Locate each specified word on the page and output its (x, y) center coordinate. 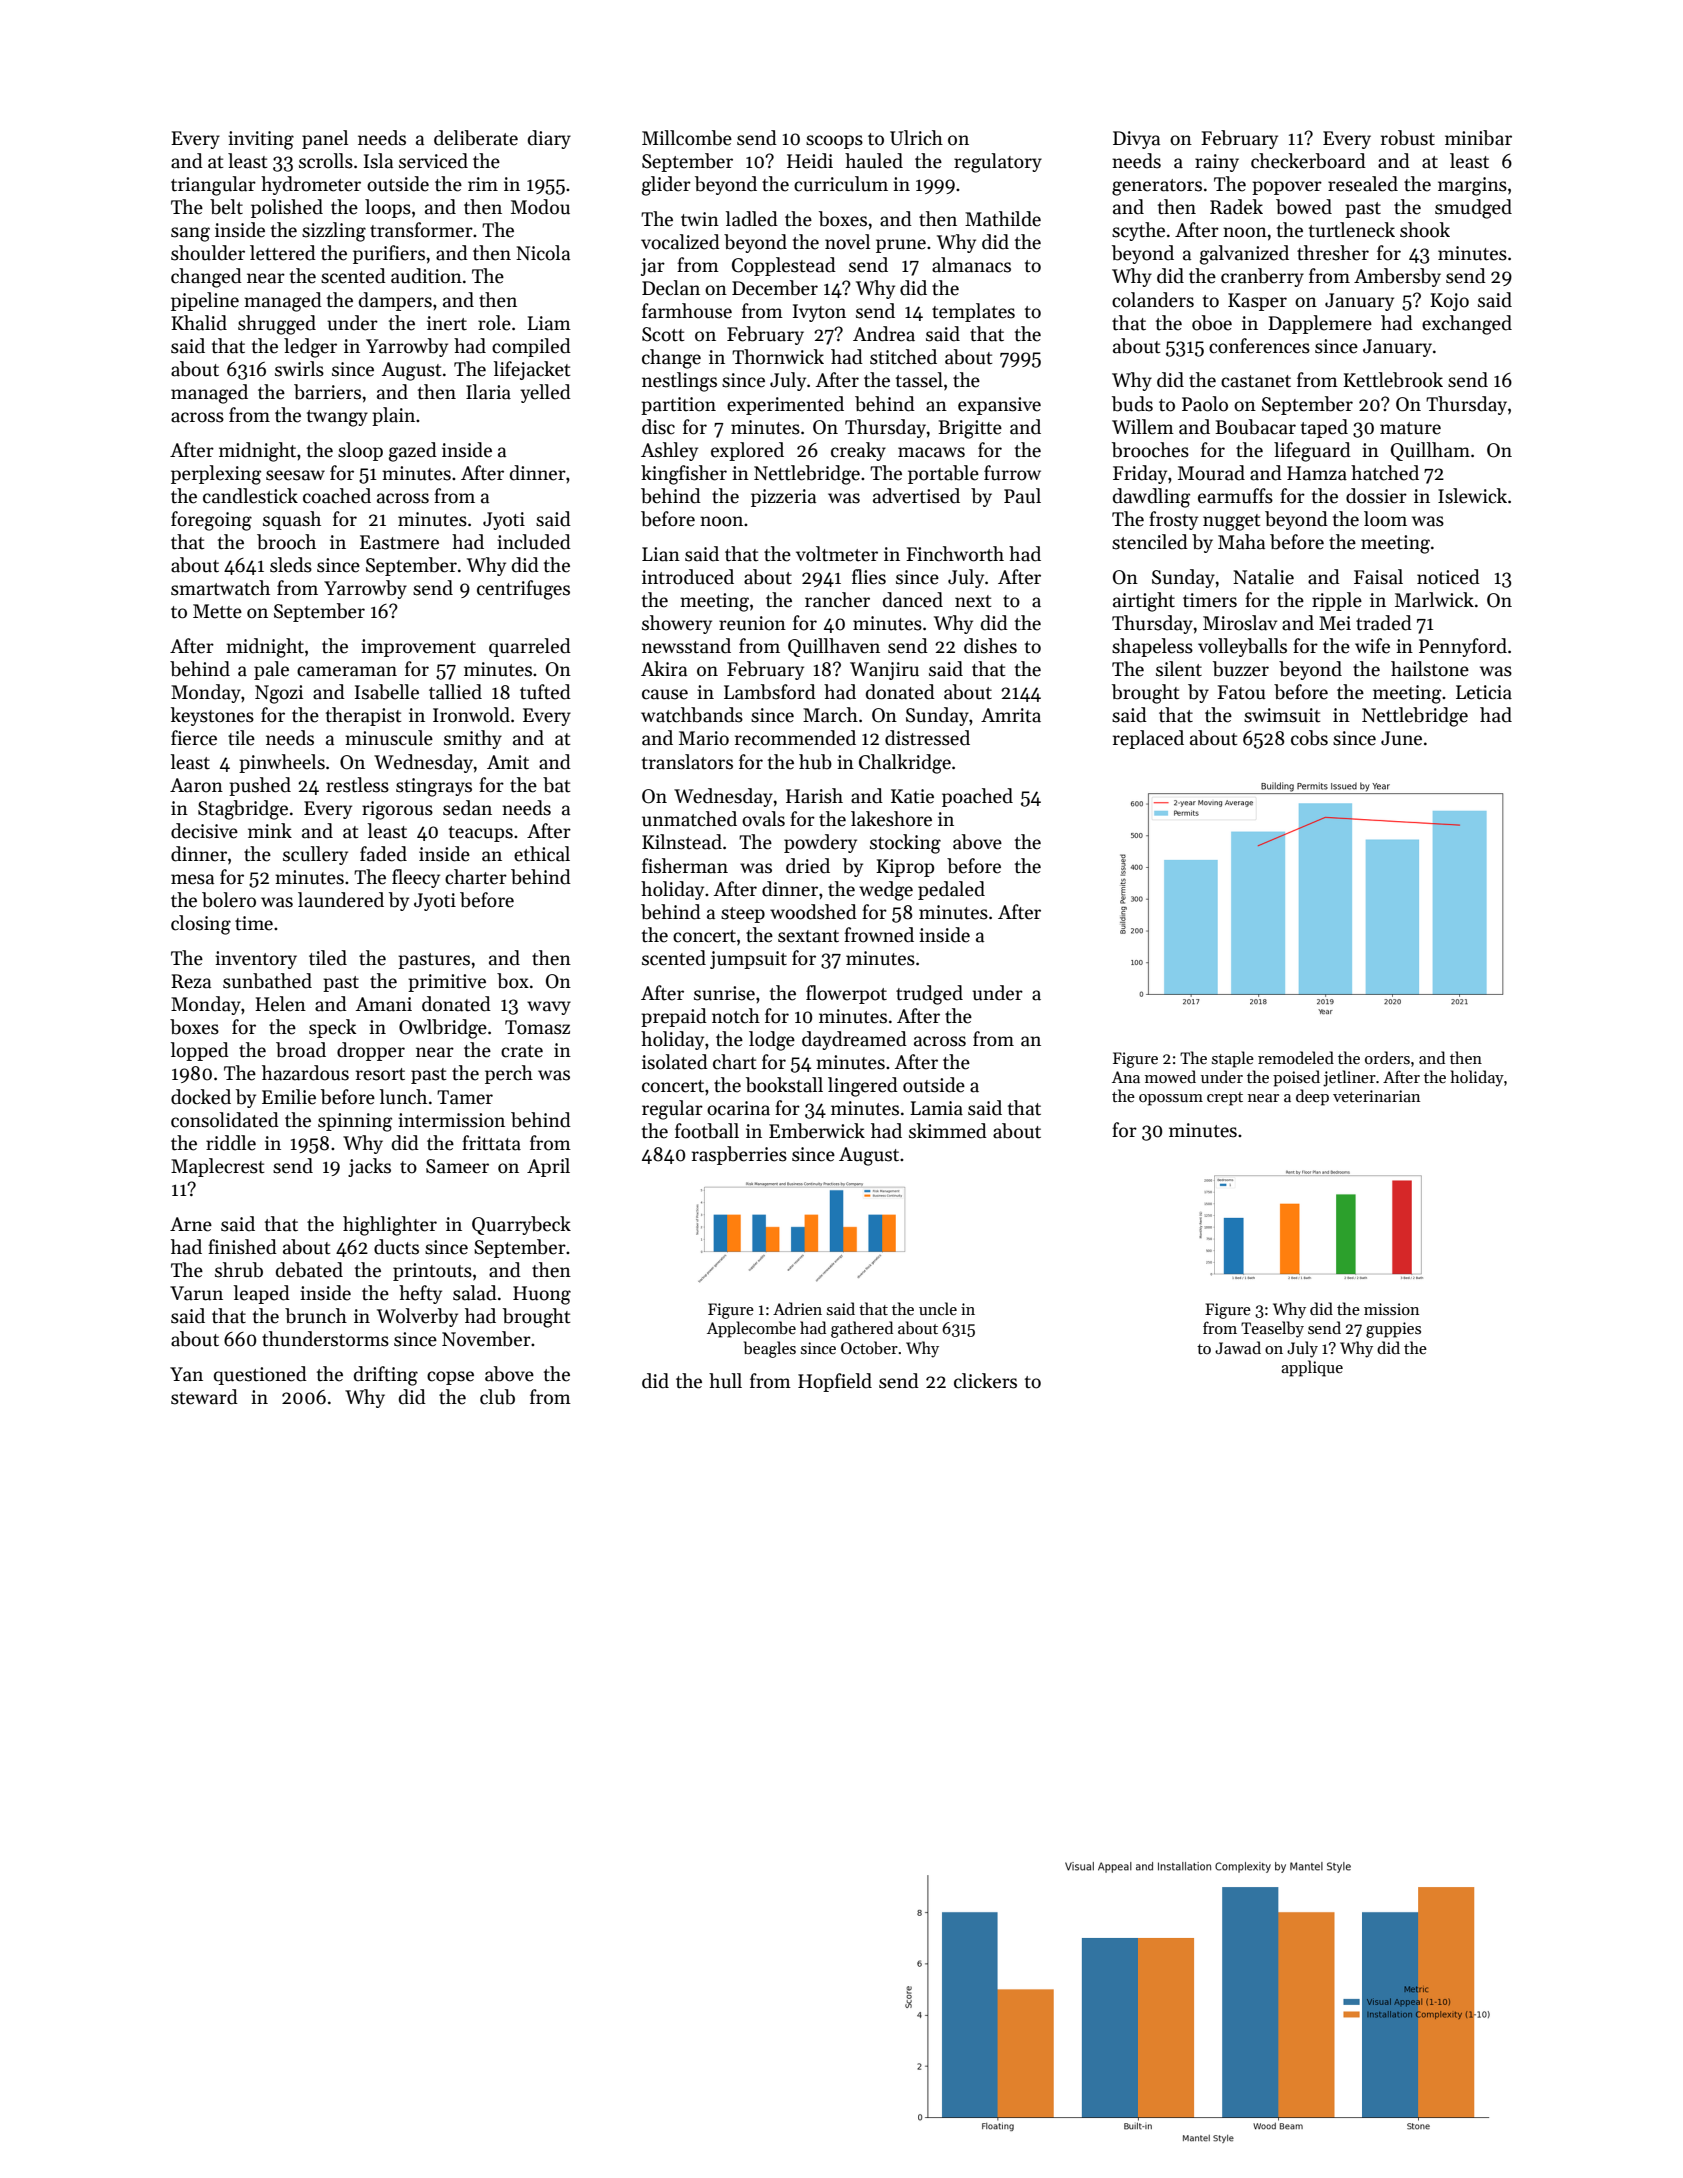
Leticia (1484, 692)
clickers (985, 1381)
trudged (929, 995)
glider (666, 186)
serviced (433, 161)
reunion (752, 623)
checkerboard (1308, 161)
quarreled (530, 647)
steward (204, 1397)
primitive (447, 983)
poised (1296, 1078)
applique (1312, 1368)
